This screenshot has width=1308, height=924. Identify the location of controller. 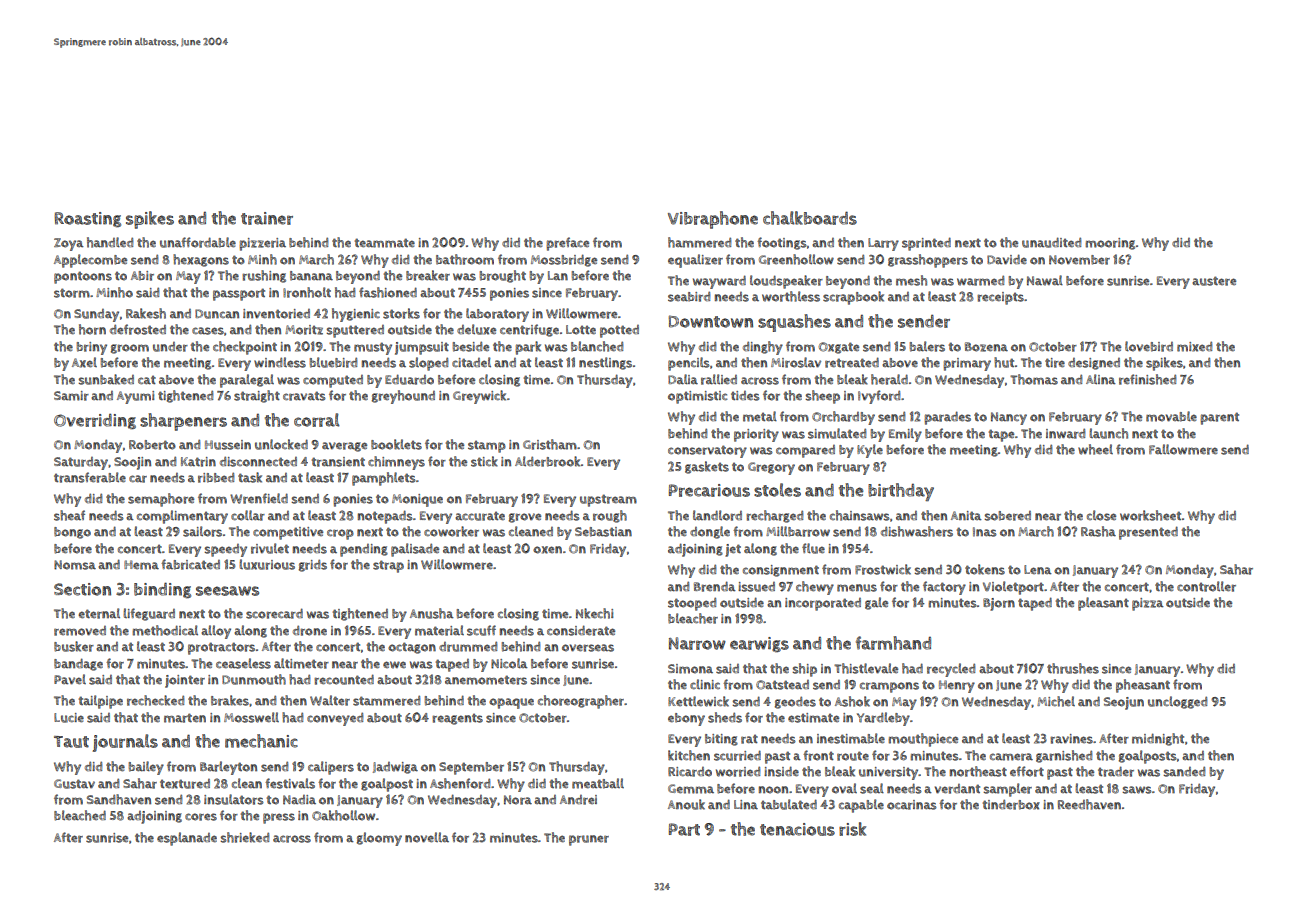
(1206, 586).
